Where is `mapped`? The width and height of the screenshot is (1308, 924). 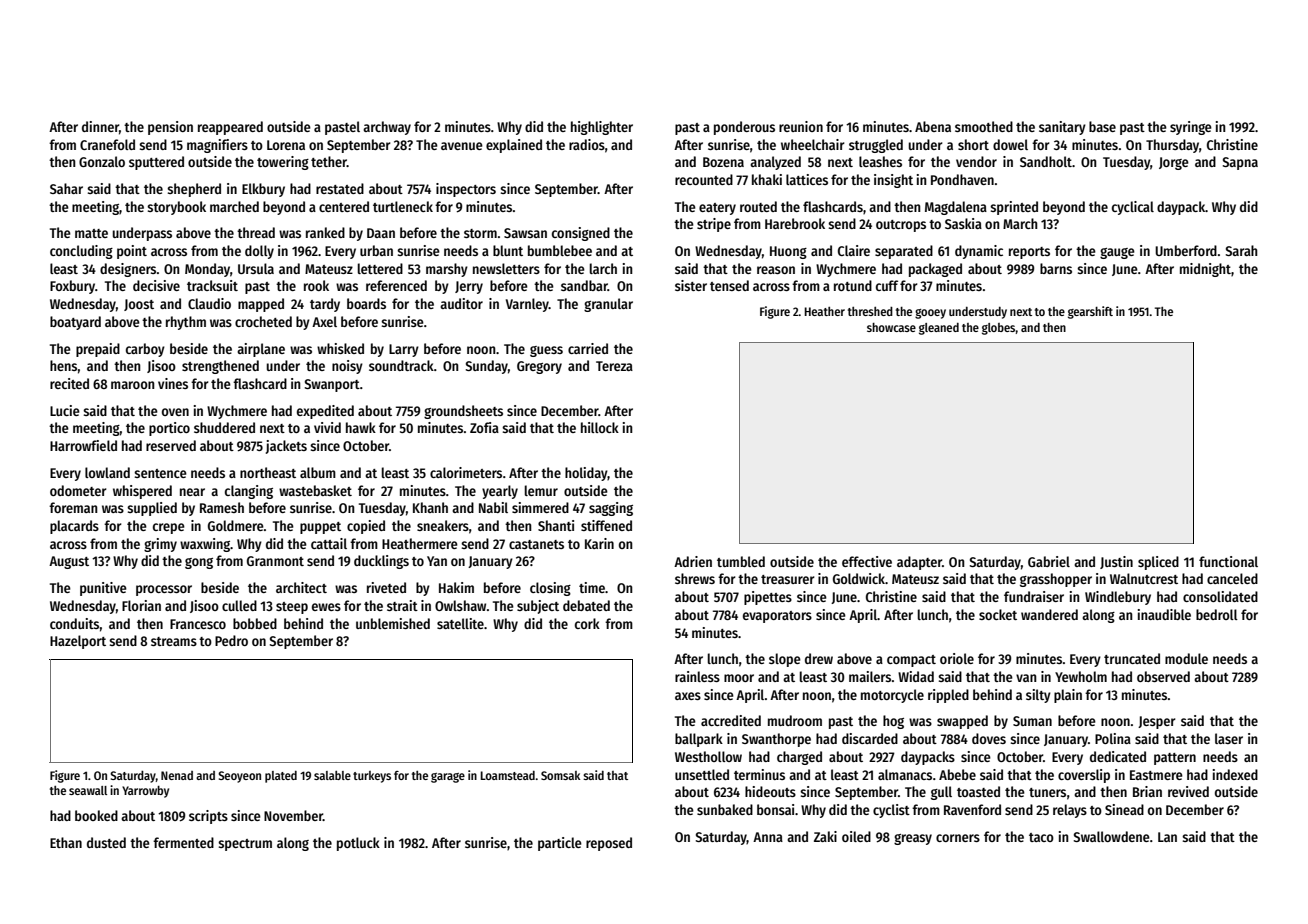 mapped is located at coordinates (261, 305).
